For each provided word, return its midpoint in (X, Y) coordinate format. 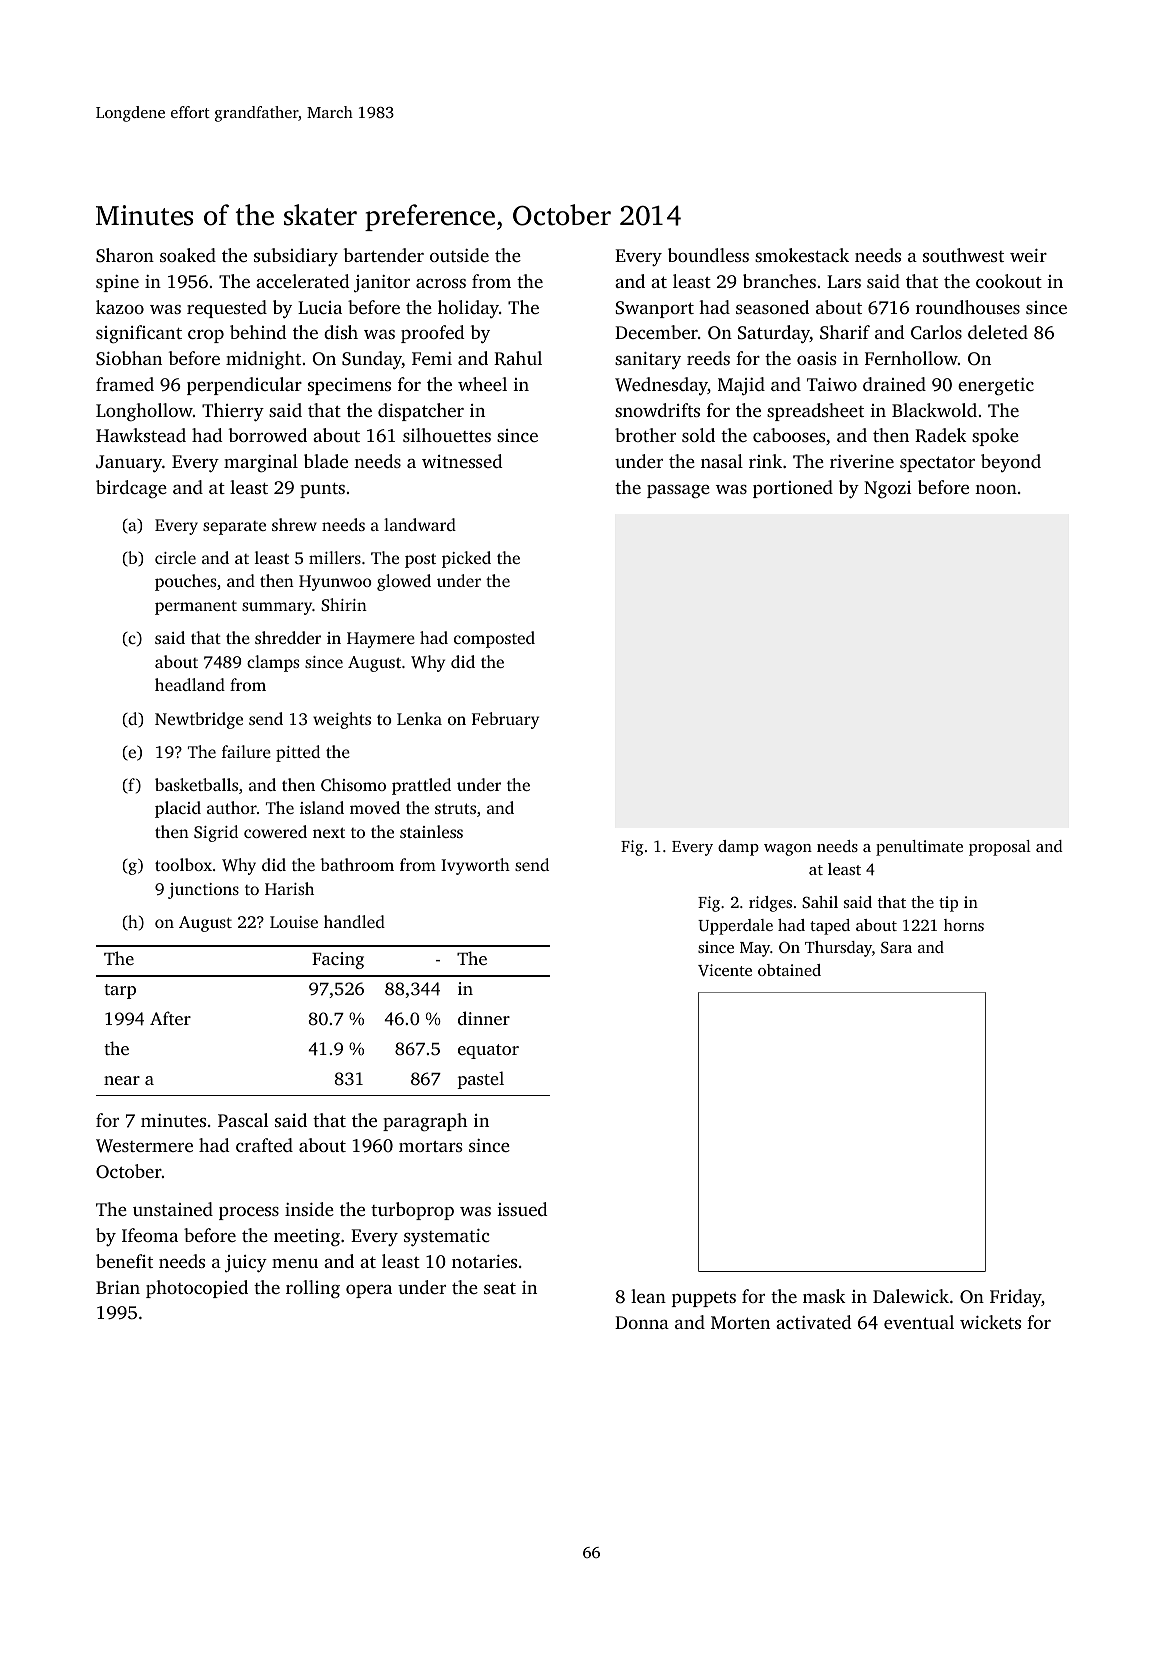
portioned (793, 489)
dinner (484, 1018)
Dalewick (911, 1296)
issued (522, 1209)
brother (645, 435)
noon (996, 489)
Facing (338, 960)
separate (234, 528)
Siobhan (129, 358)
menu (295, 1263)
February (505, 720)
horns (964, 925)
